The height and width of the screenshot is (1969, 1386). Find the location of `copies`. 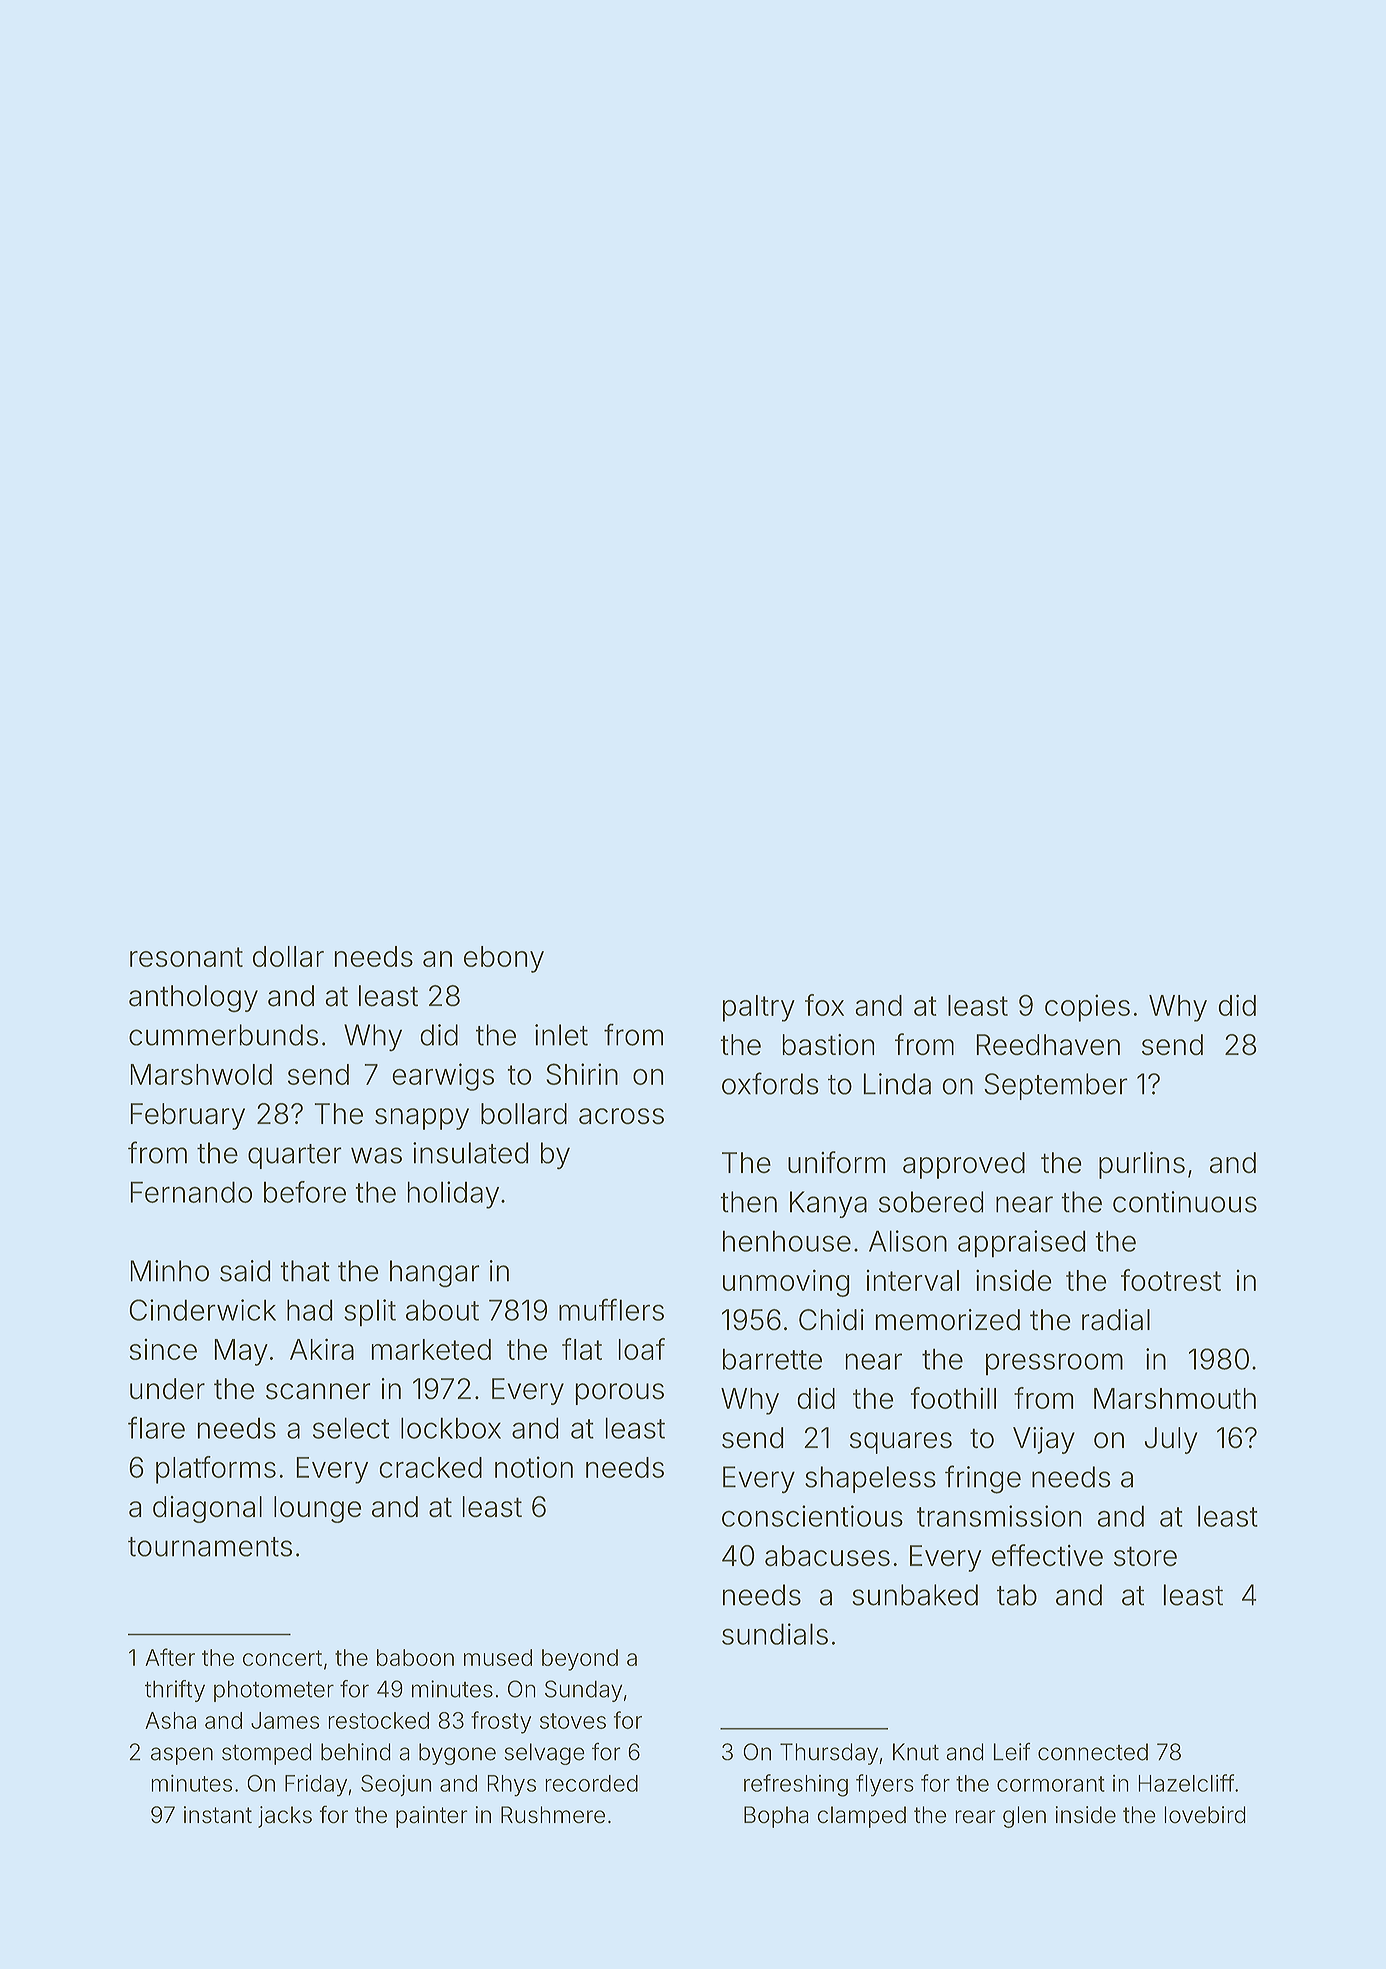

copies is located at coordinates (1087, 1008).
